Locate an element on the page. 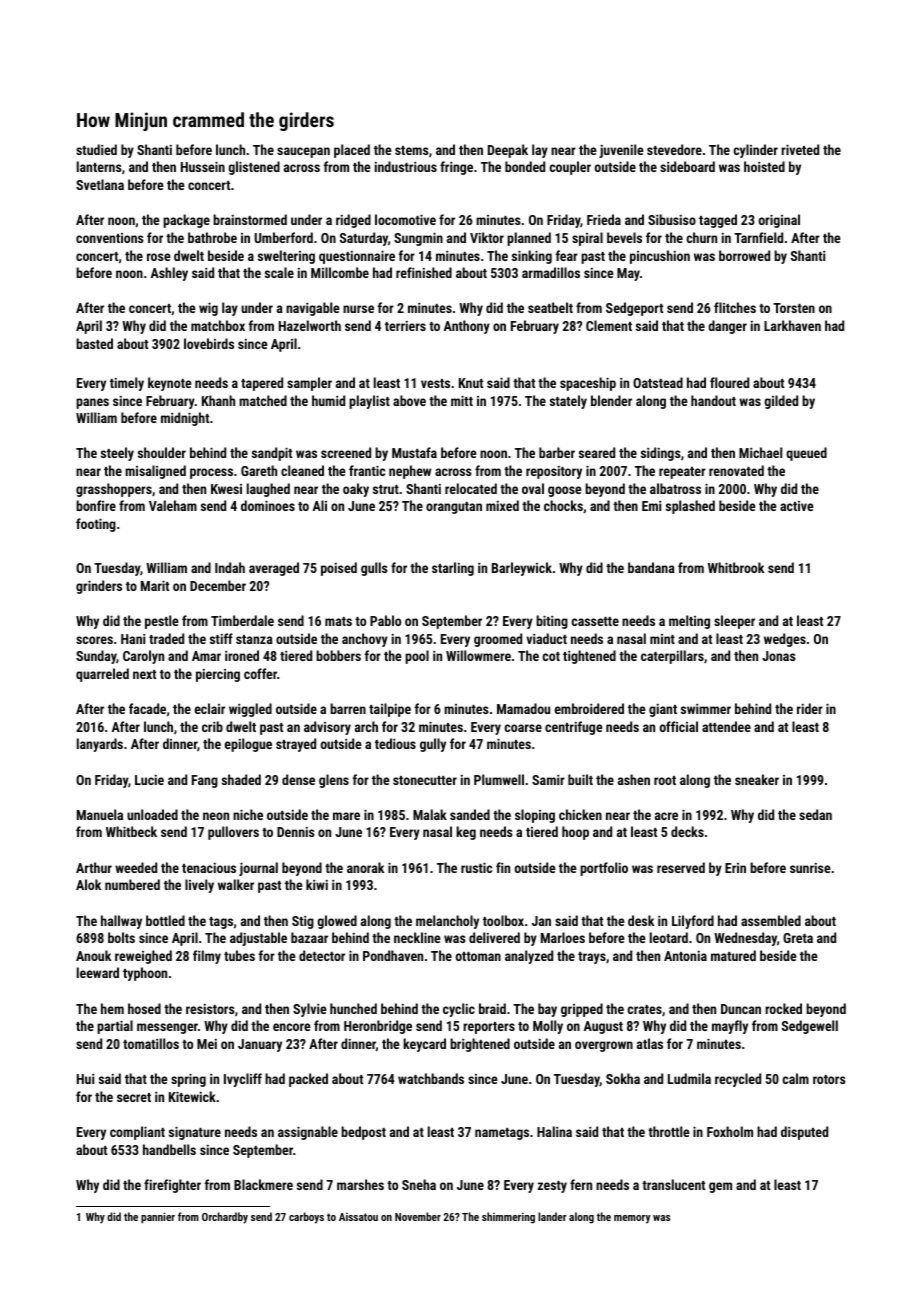  Lilyford is located at coordinates (693, 922).
